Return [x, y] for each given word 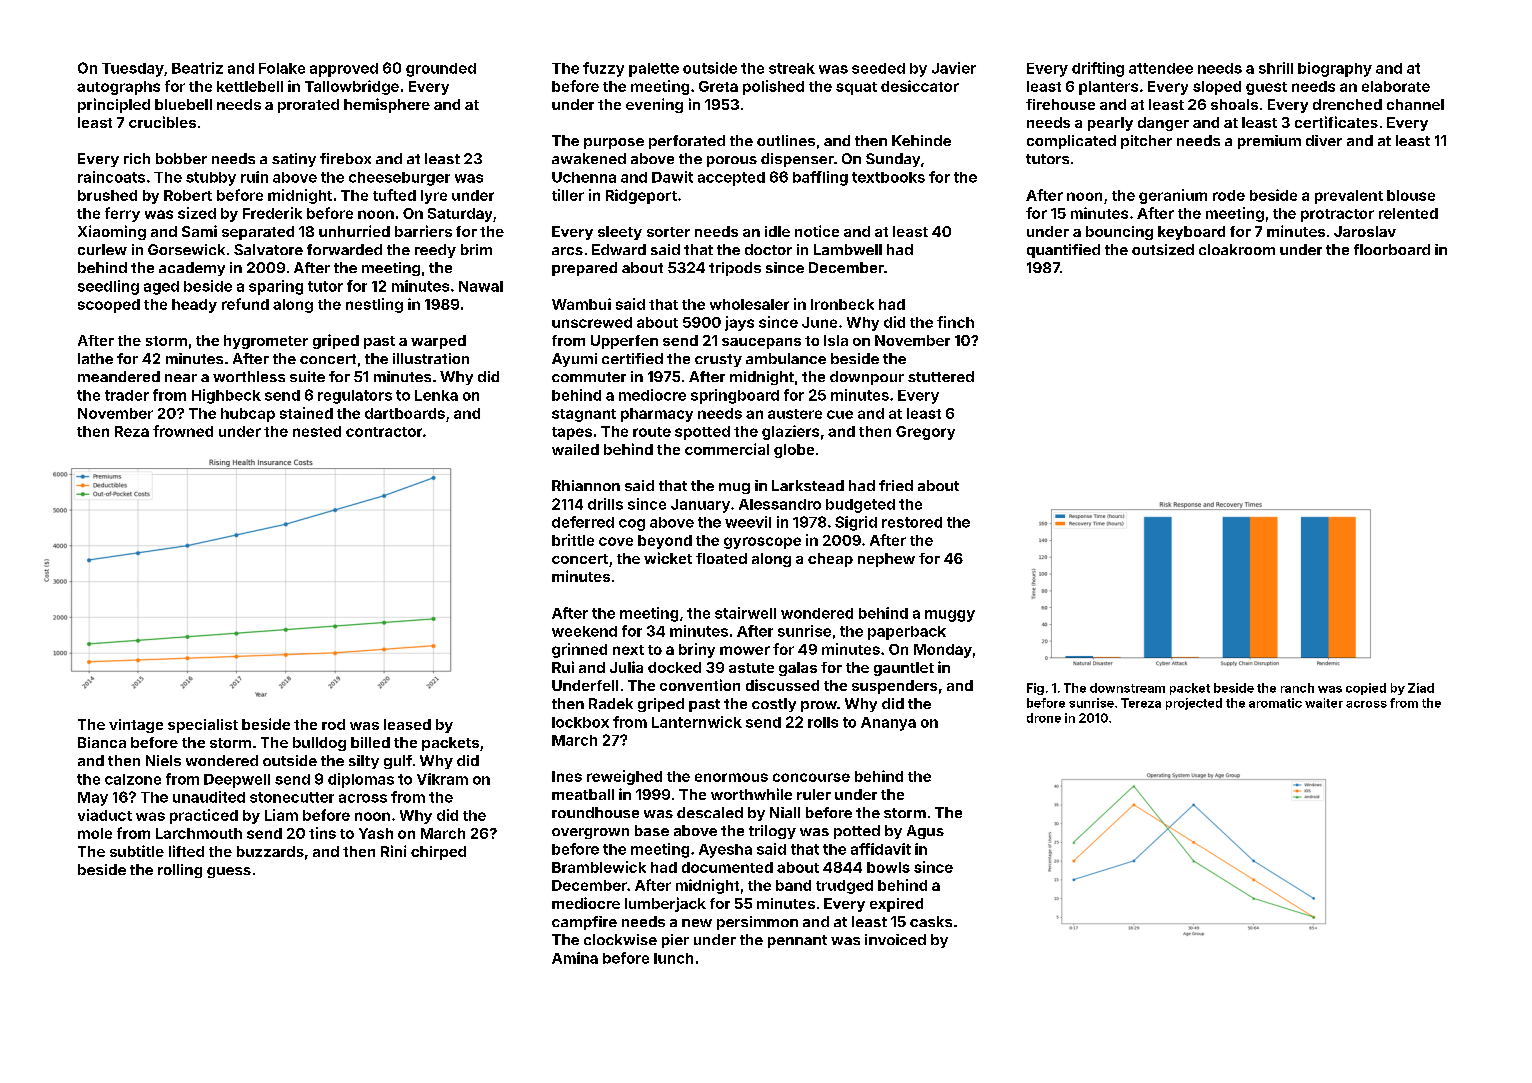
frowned [183, 431]
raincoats [111, 177]
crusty [718, 360]
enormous [731, 777]
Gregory [925, 433]
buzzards [270, 851]
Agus [925, 832]
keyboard [1191, 233]
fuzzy [603, 69]
